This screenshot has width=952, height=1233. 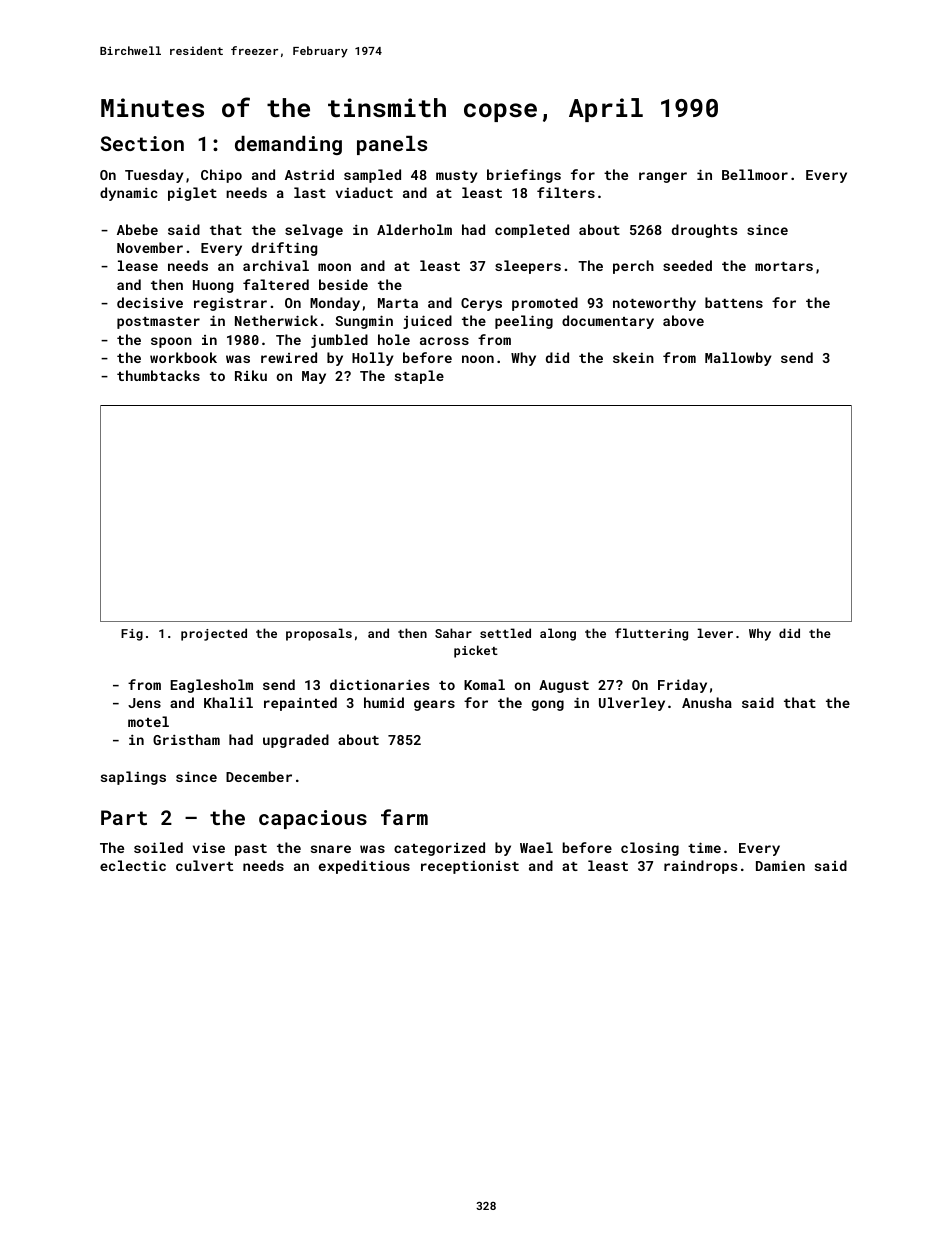 What do you see at coordinates (738, 359) in the screenshot?
I see `Mallowby` at bounding box center [738, 359].
